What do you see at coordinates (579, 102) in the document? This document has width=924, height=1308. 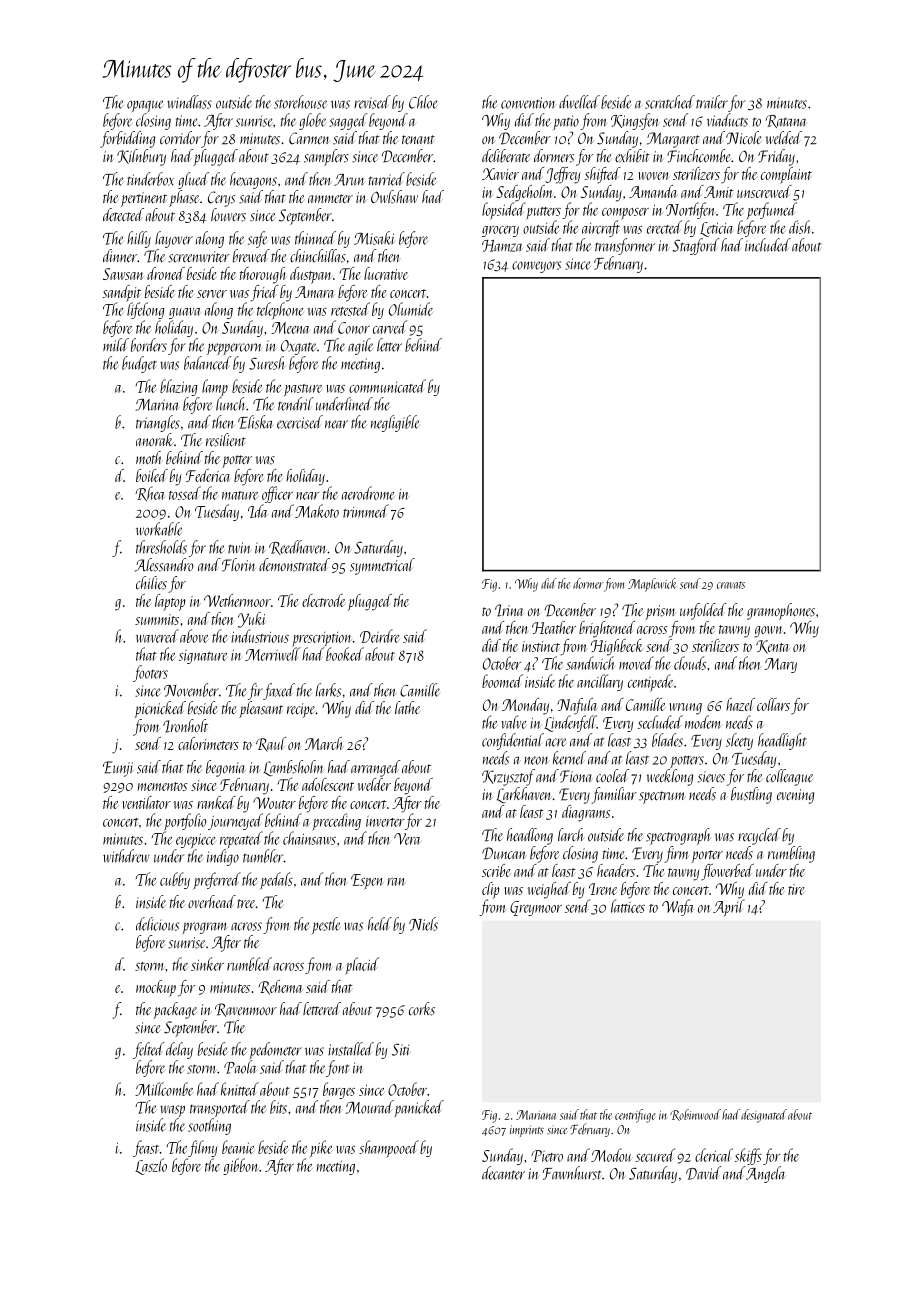 I see `dwelled` at bounding box center [579, 102].
